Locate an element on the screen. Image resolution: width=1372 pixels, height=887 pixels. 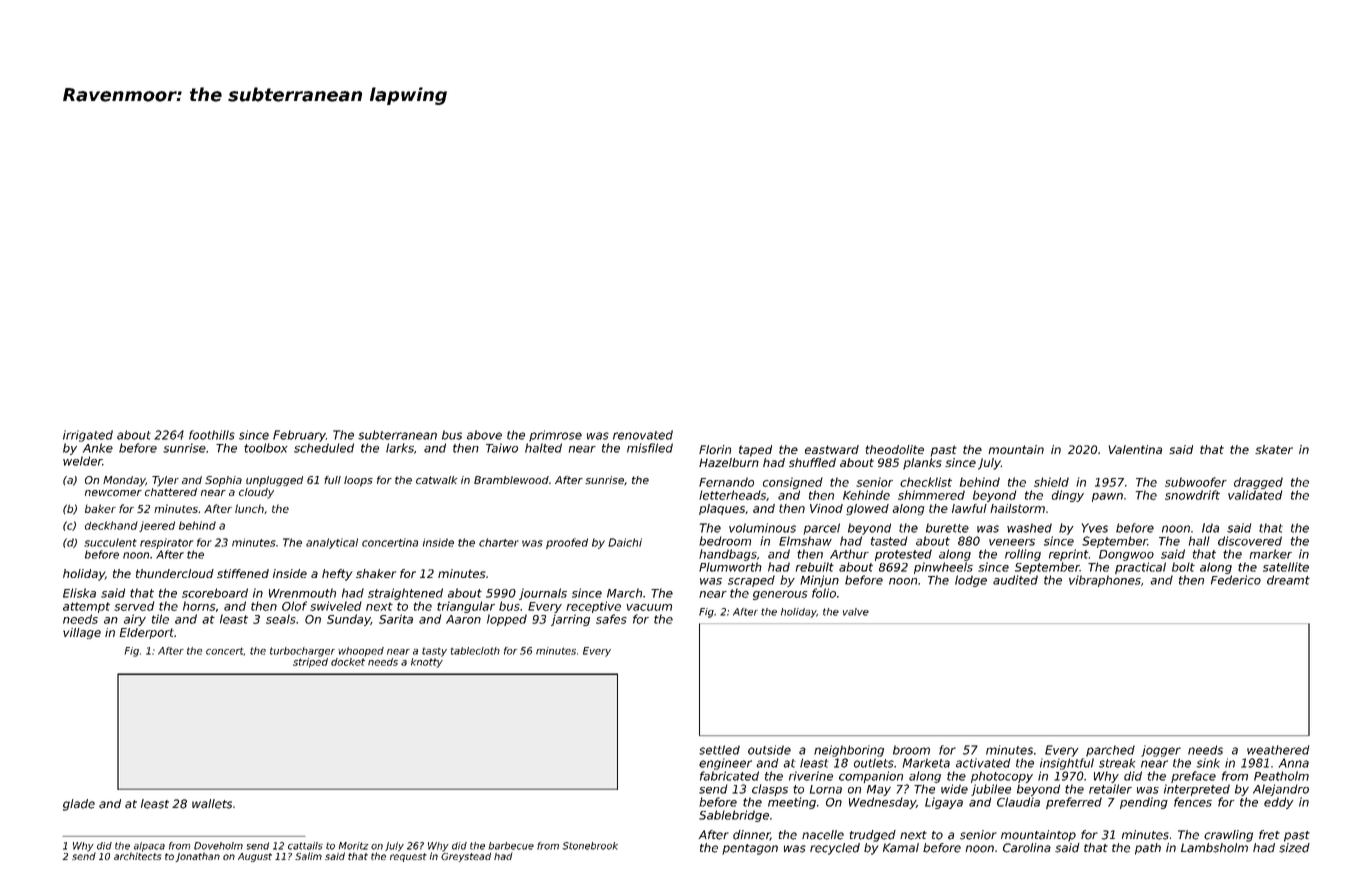
tablecloth is located at coordinates (475, 651).
